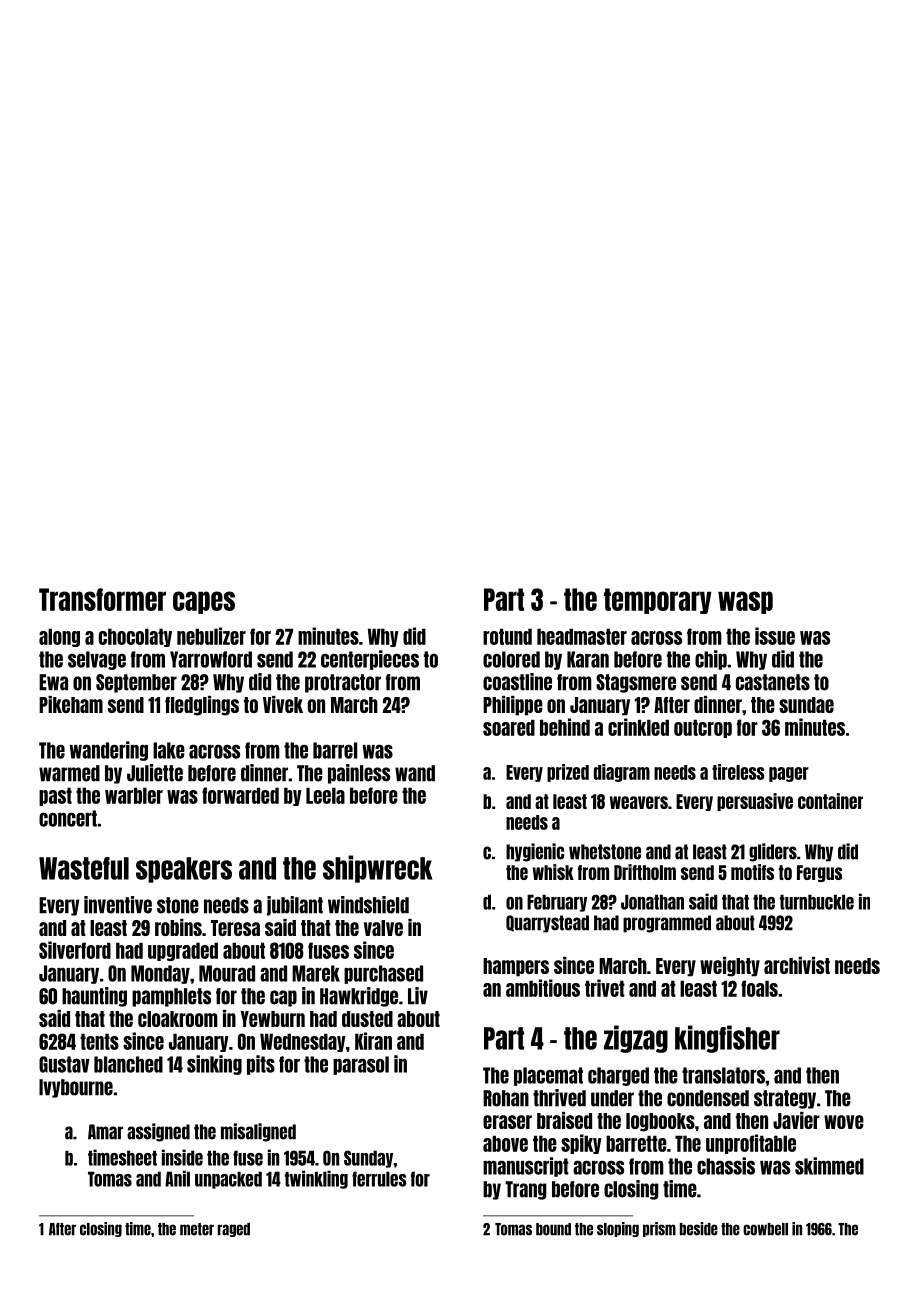 This screenshot has height=1308, width=924. Describe the element at coordinates (102, 599) in the screenshot. I see `Transformer` at that location.
